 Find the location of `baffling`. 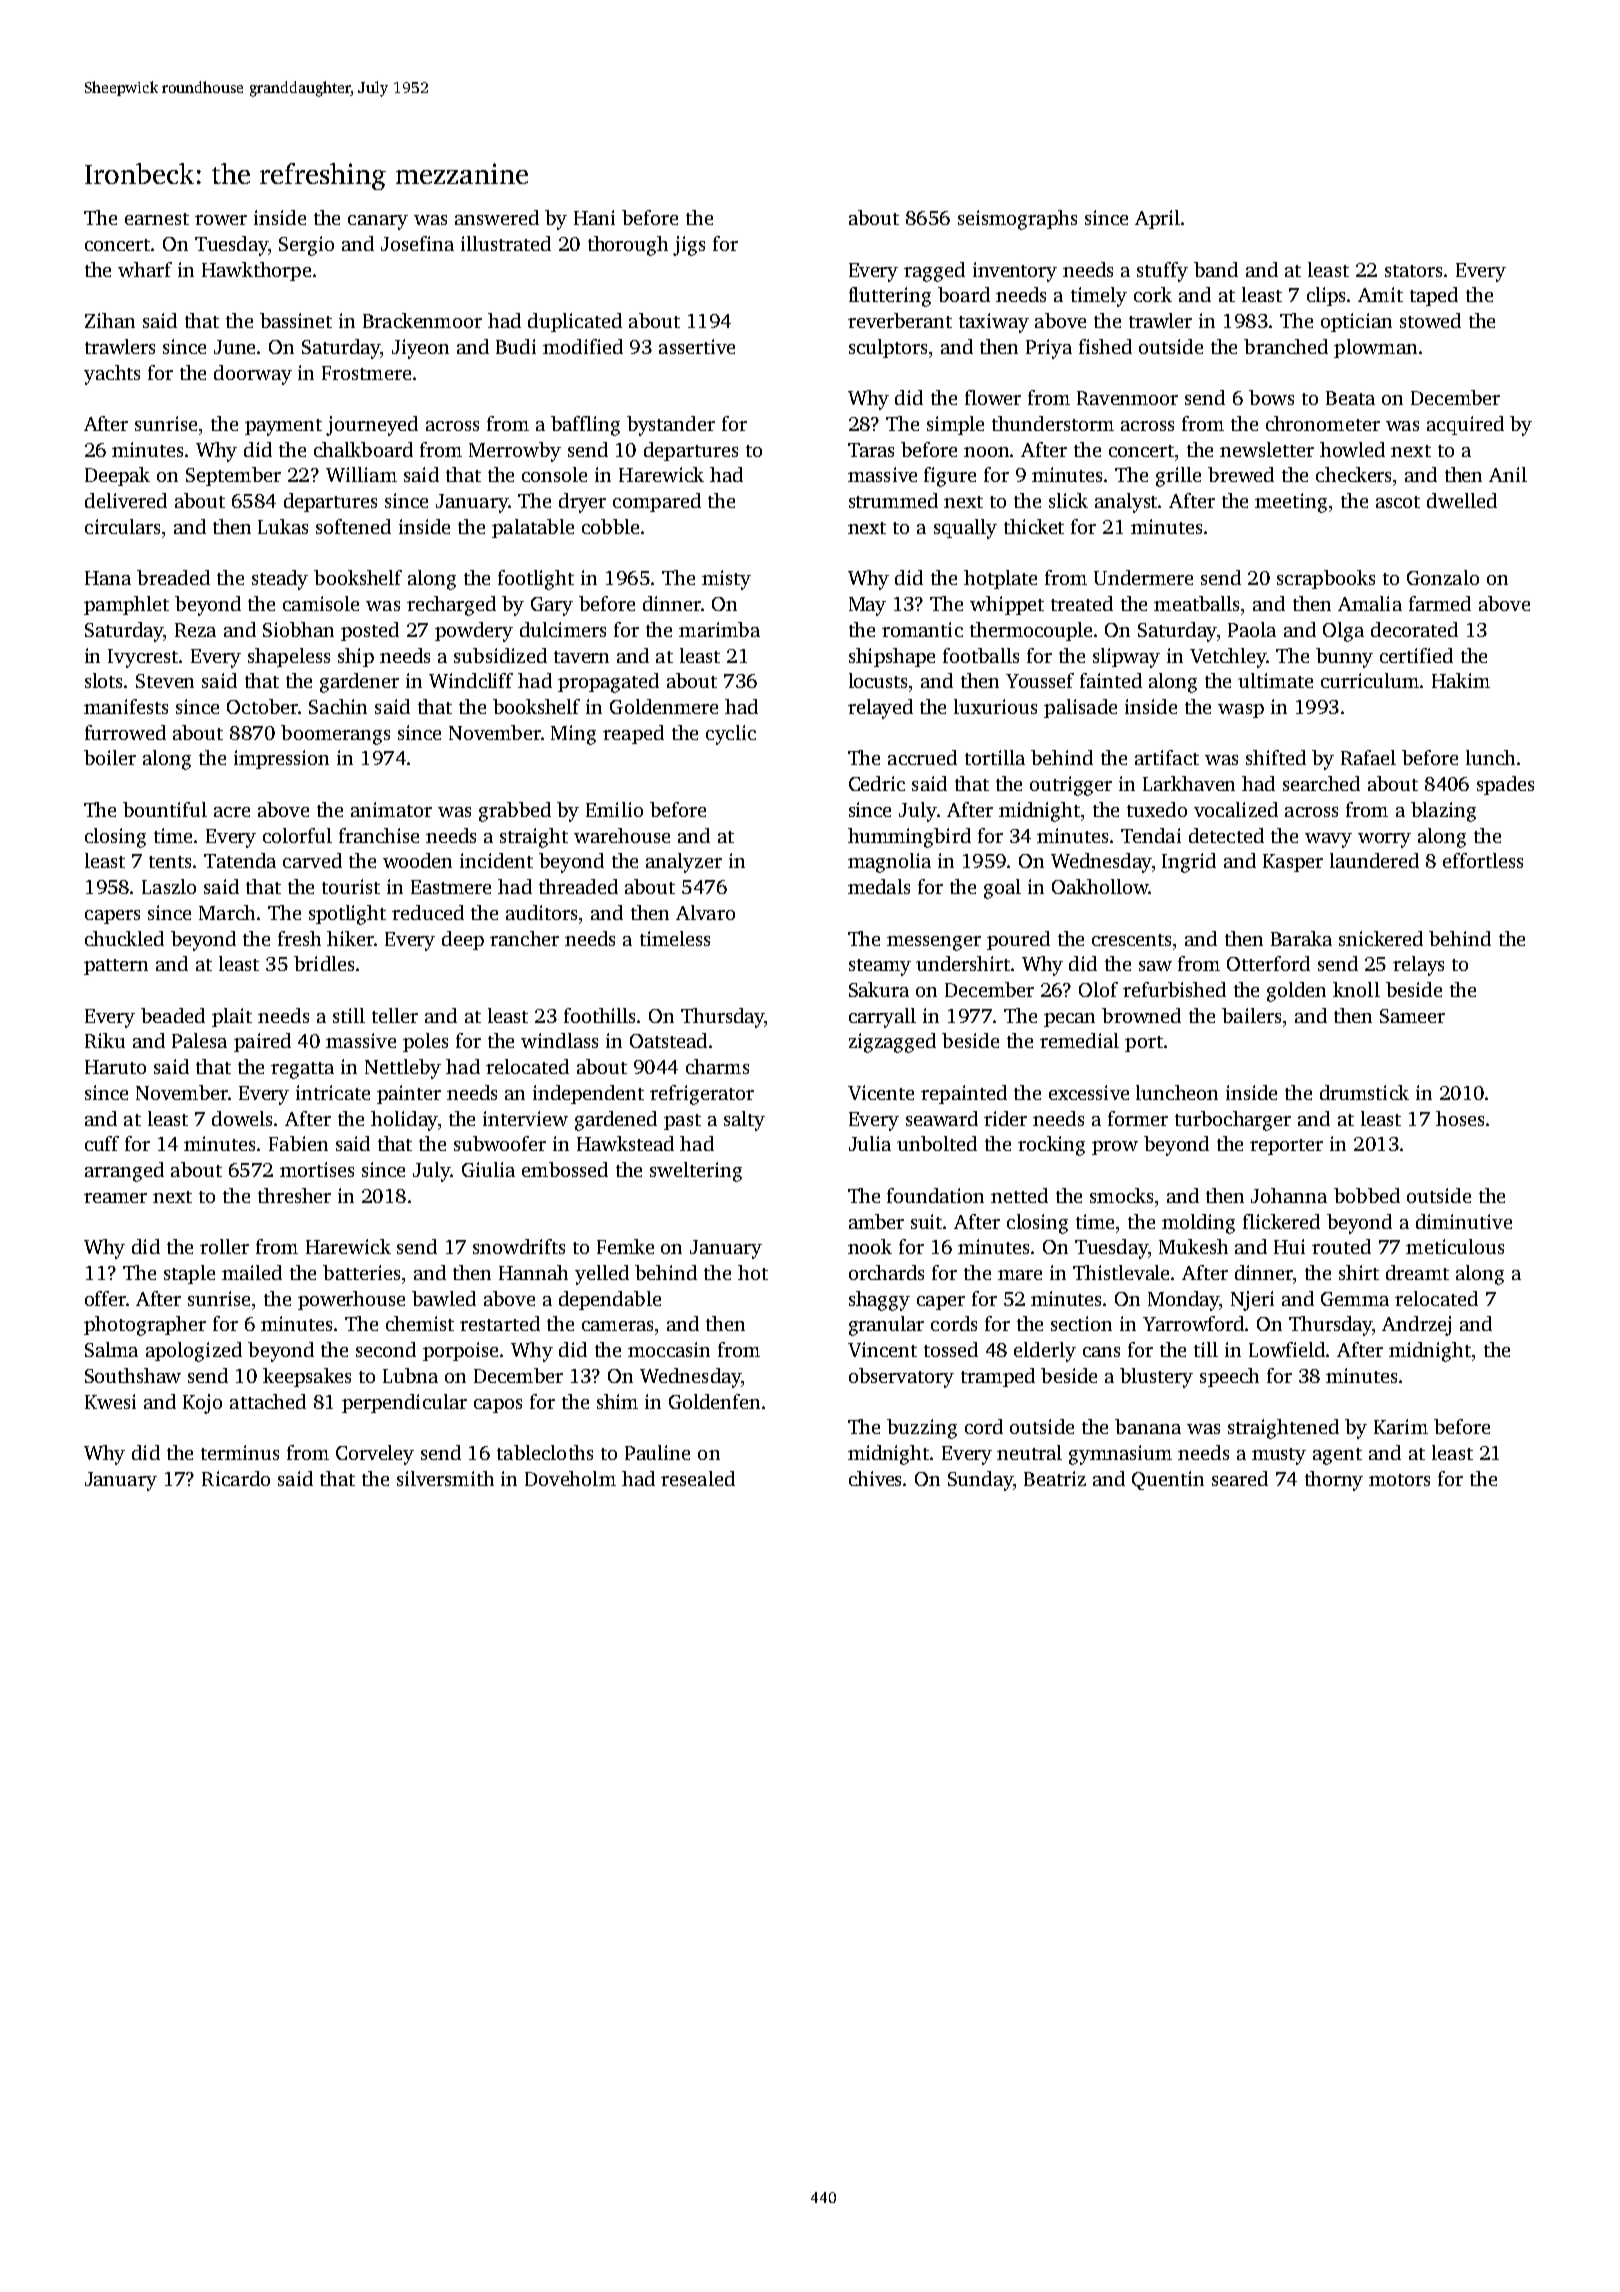

baffling is located at coordinates (585, 426).
